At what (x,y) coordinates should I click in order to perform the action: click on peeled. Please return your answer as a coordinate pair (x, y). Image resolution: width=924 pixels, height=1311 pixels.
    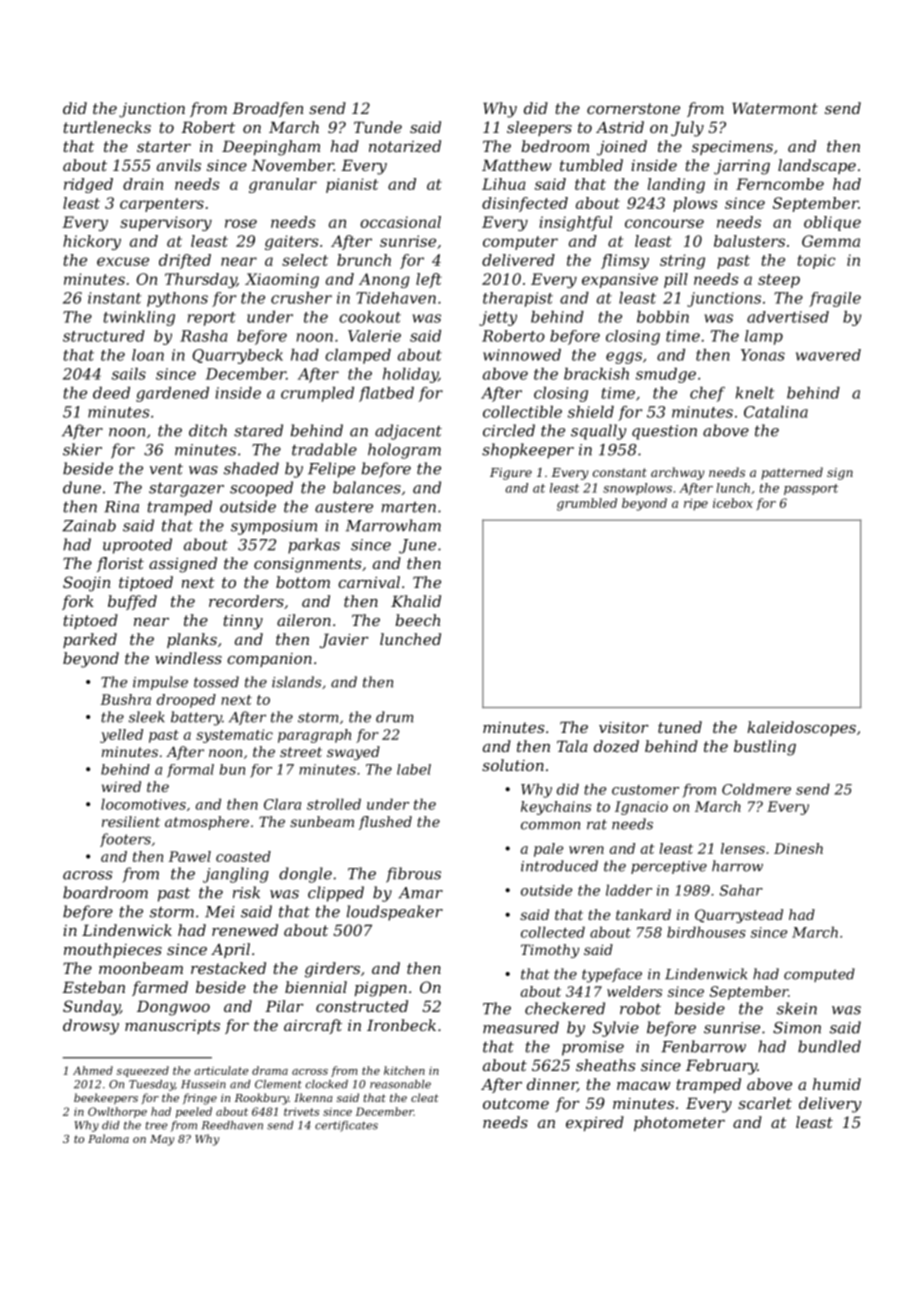
    Looking at the image, I should click on (194, 1112).
